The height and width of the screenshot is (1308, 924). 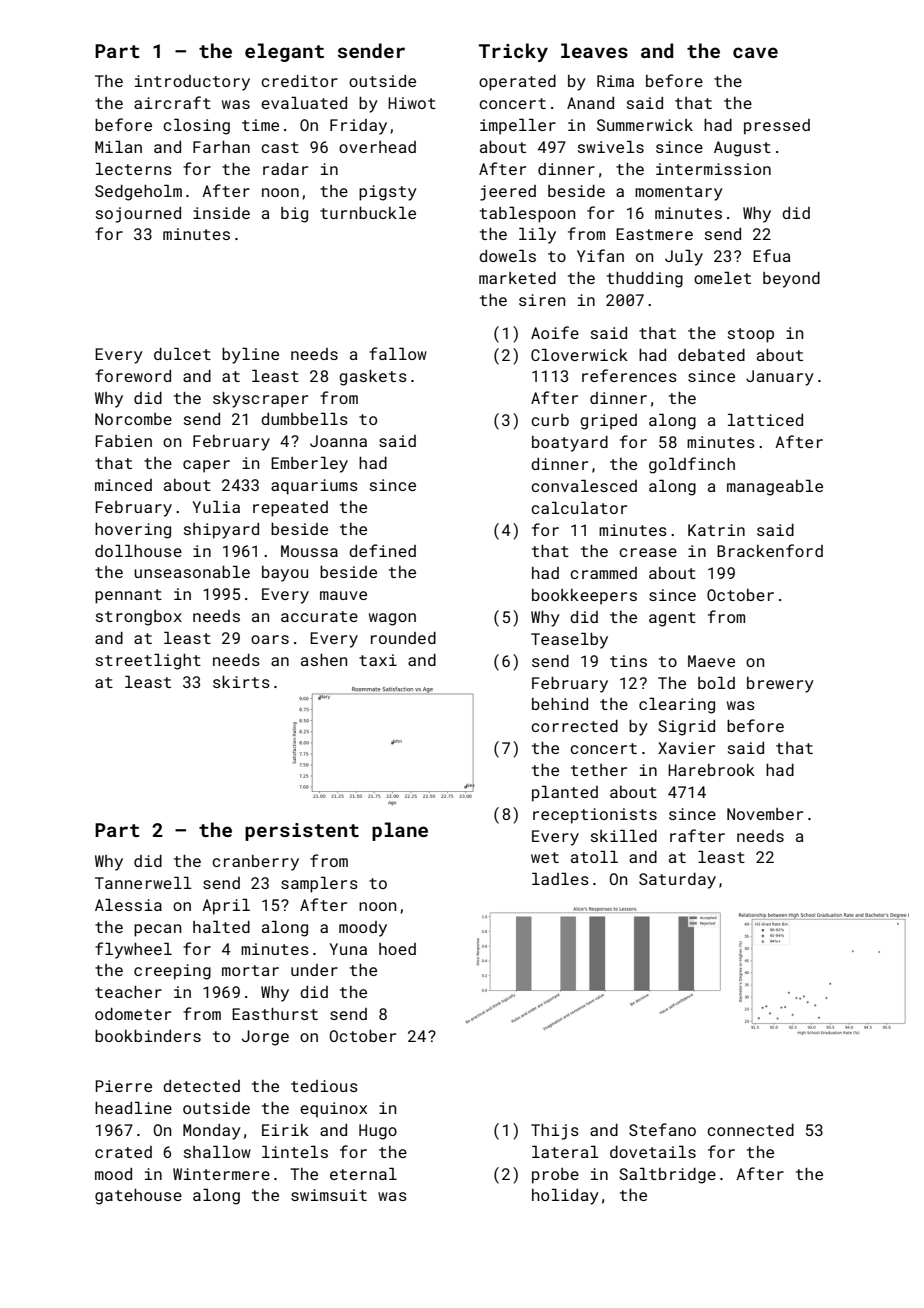 What do you see at coordinates (294, 215) in the screenshot?
I see `big` at bounding box center [294, 215].
